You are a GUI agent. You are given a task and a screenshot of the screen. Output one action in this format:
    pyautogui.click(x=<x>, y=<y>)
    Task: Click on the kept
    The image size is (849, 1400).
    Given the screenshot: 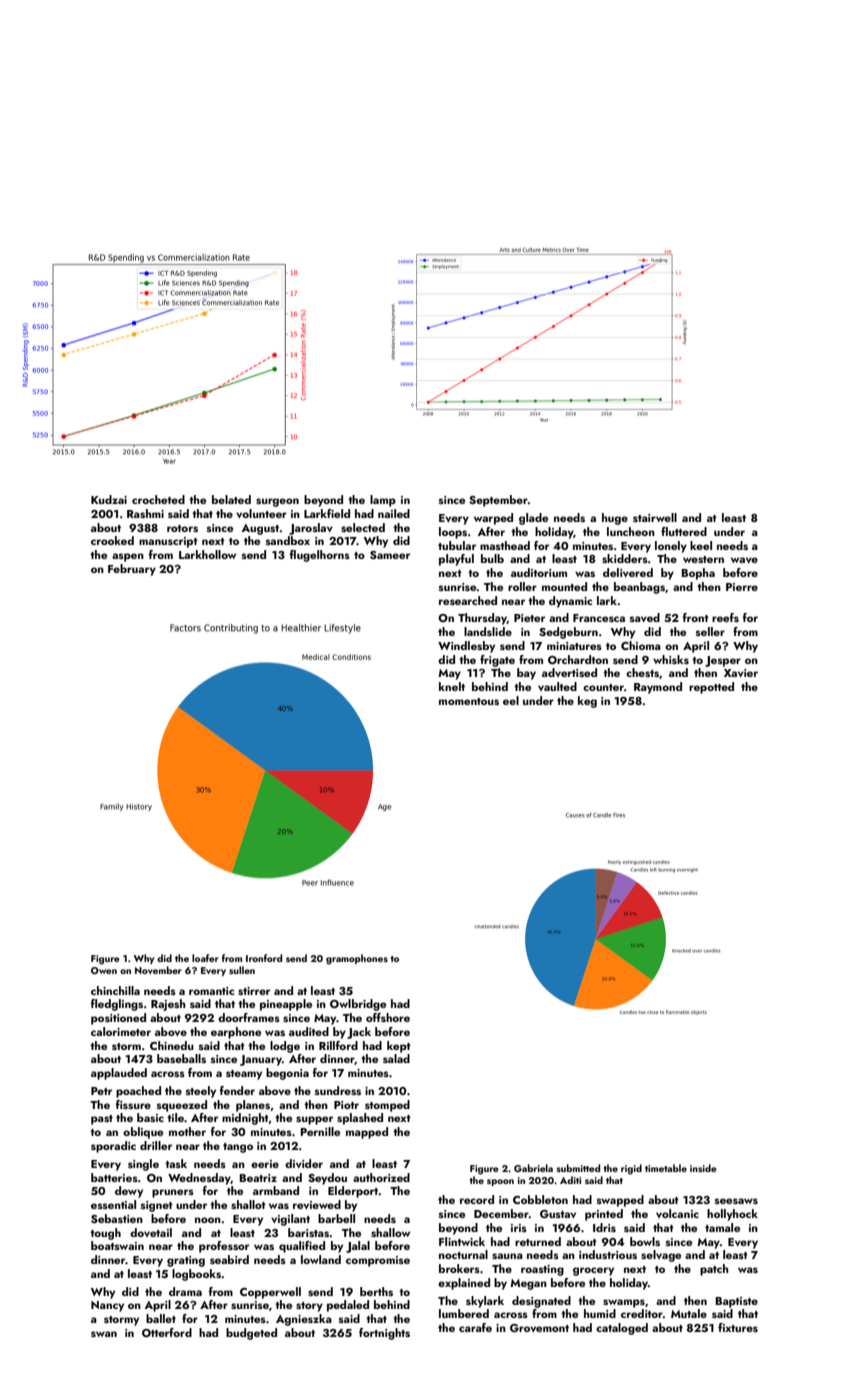 What is the action you would take?
    pyautogui.click(x=399, y=1047)
